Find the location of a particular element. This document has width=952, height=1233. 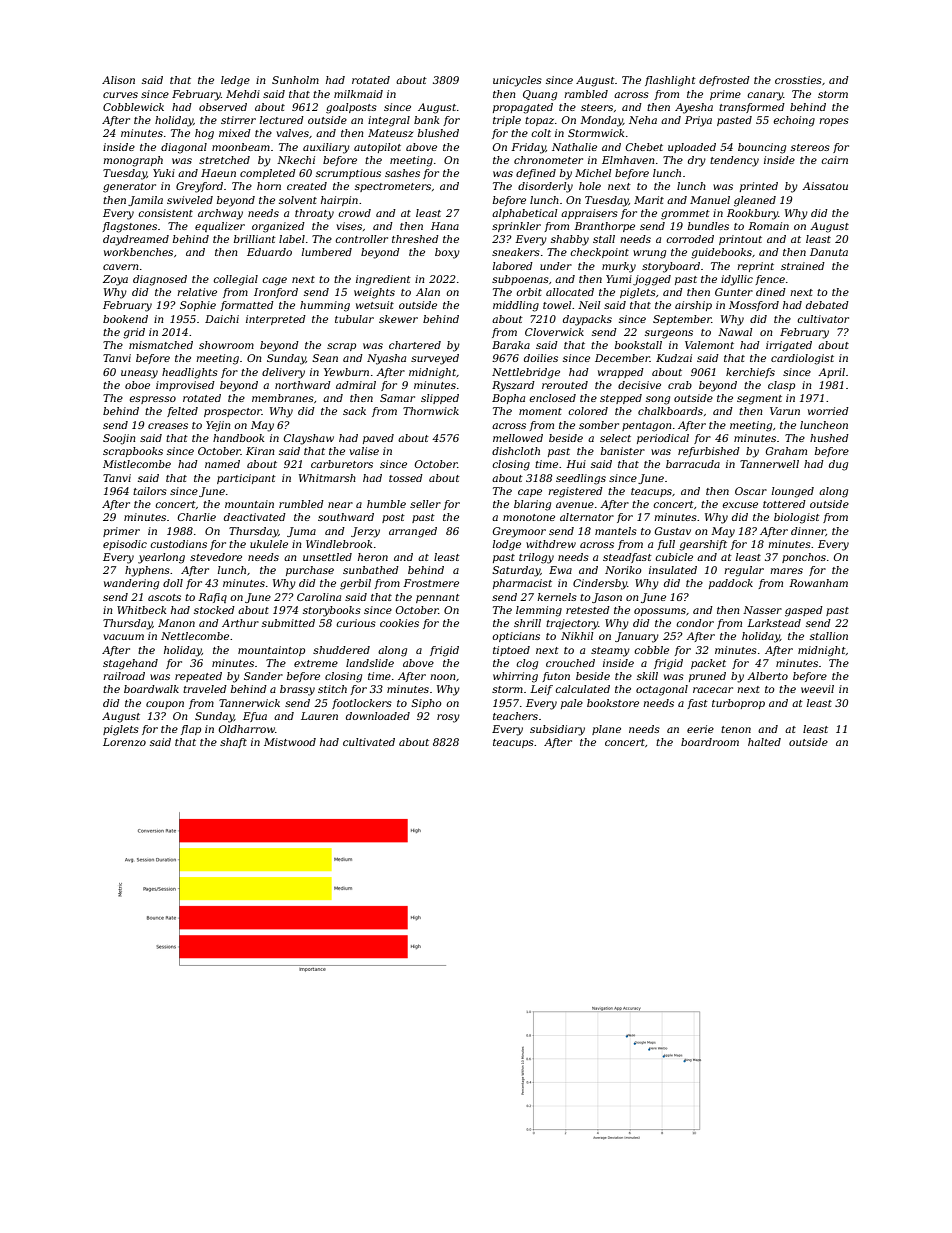

Juma is located at coordinates (301, 532).
